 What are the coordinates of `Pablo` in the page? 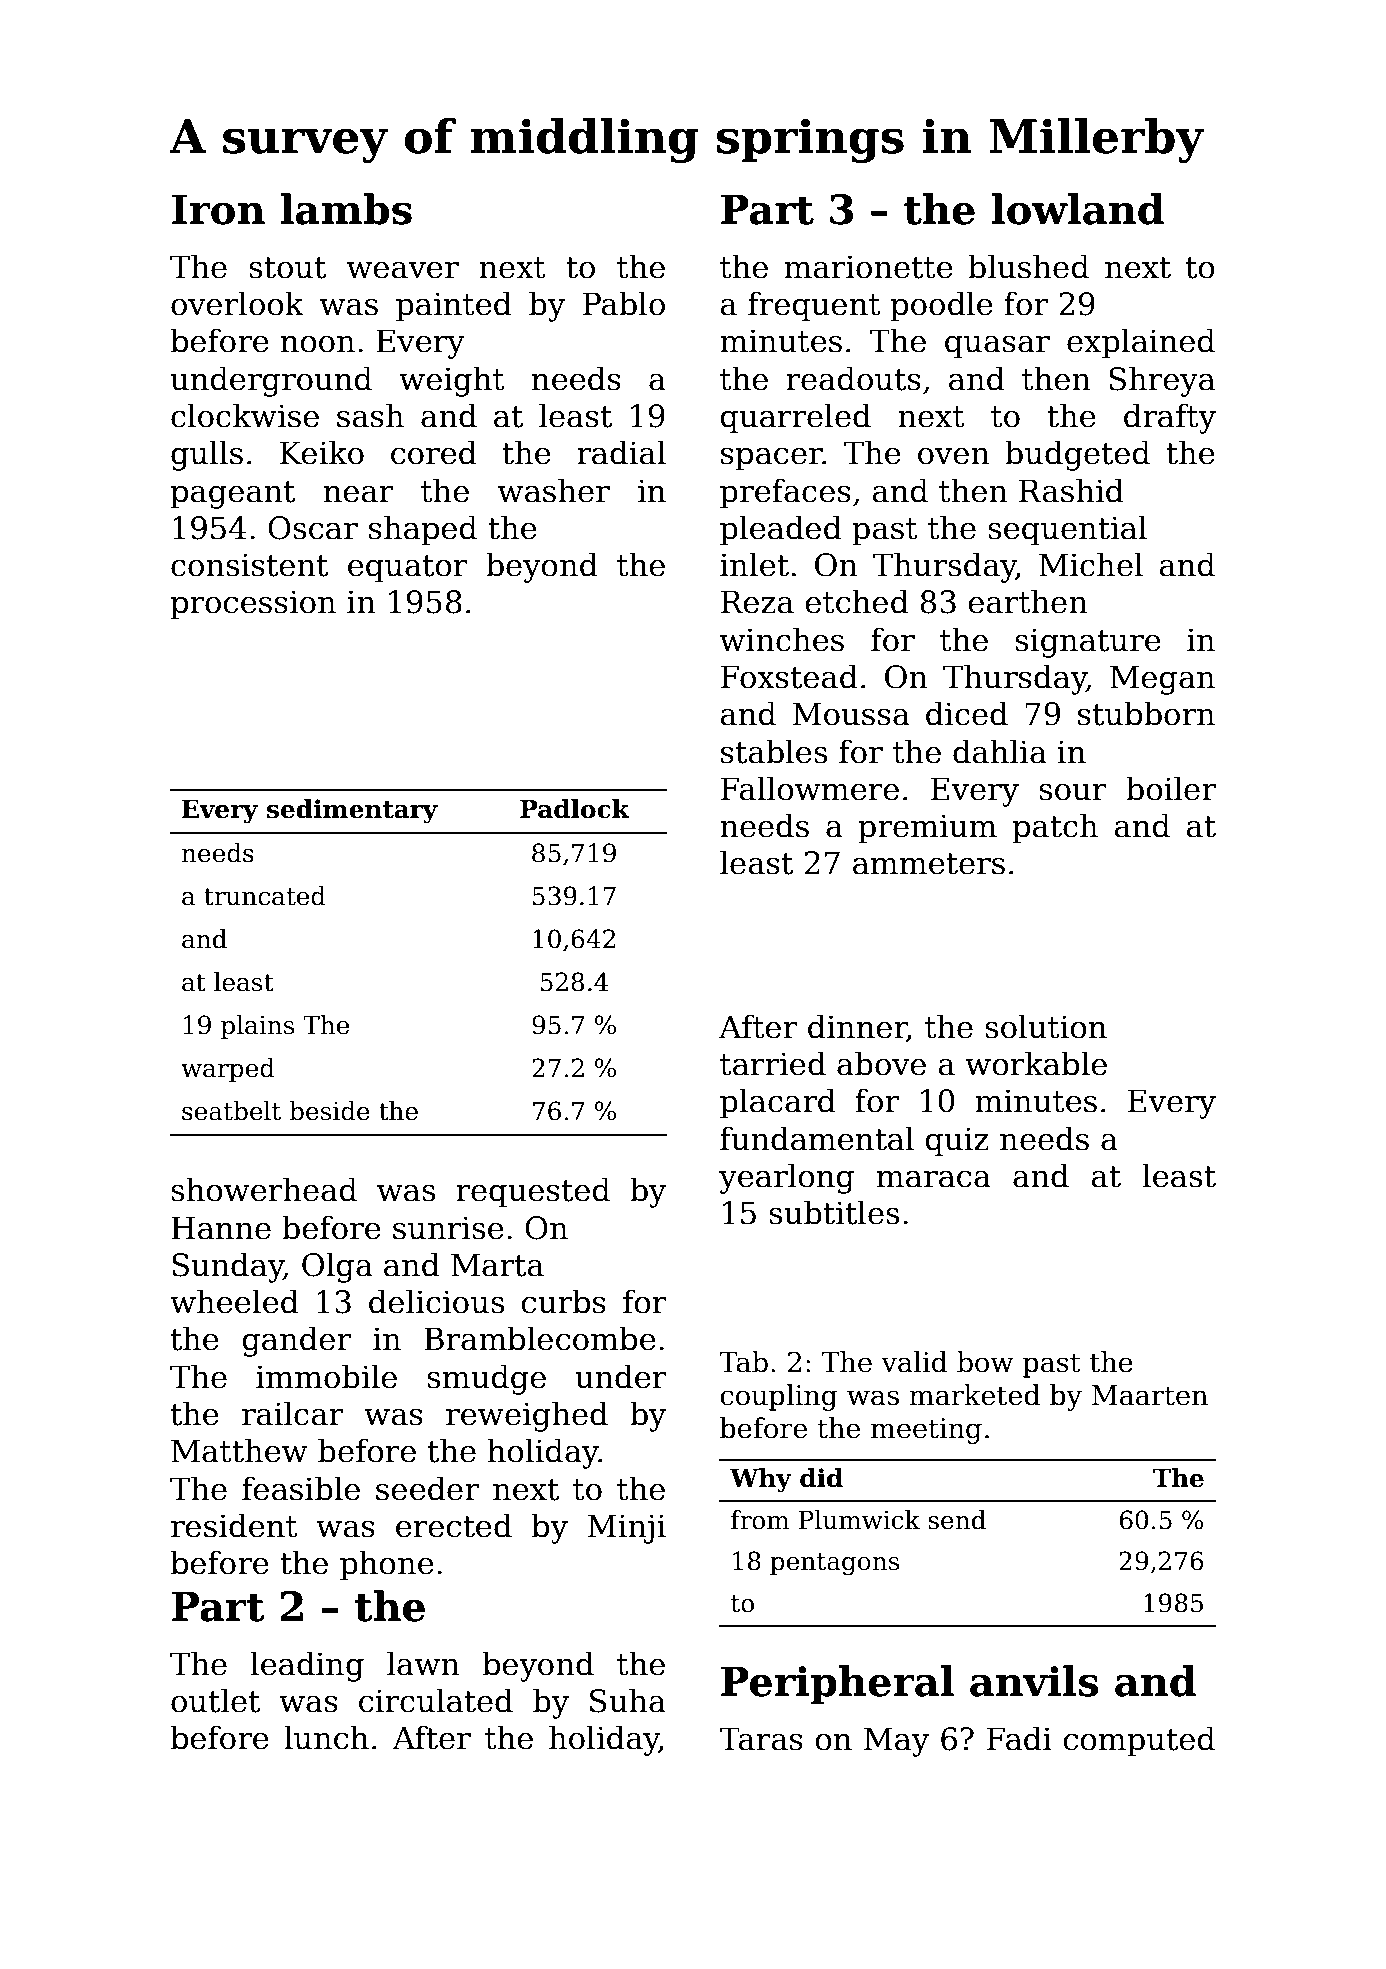 It's located at (624, 303).
